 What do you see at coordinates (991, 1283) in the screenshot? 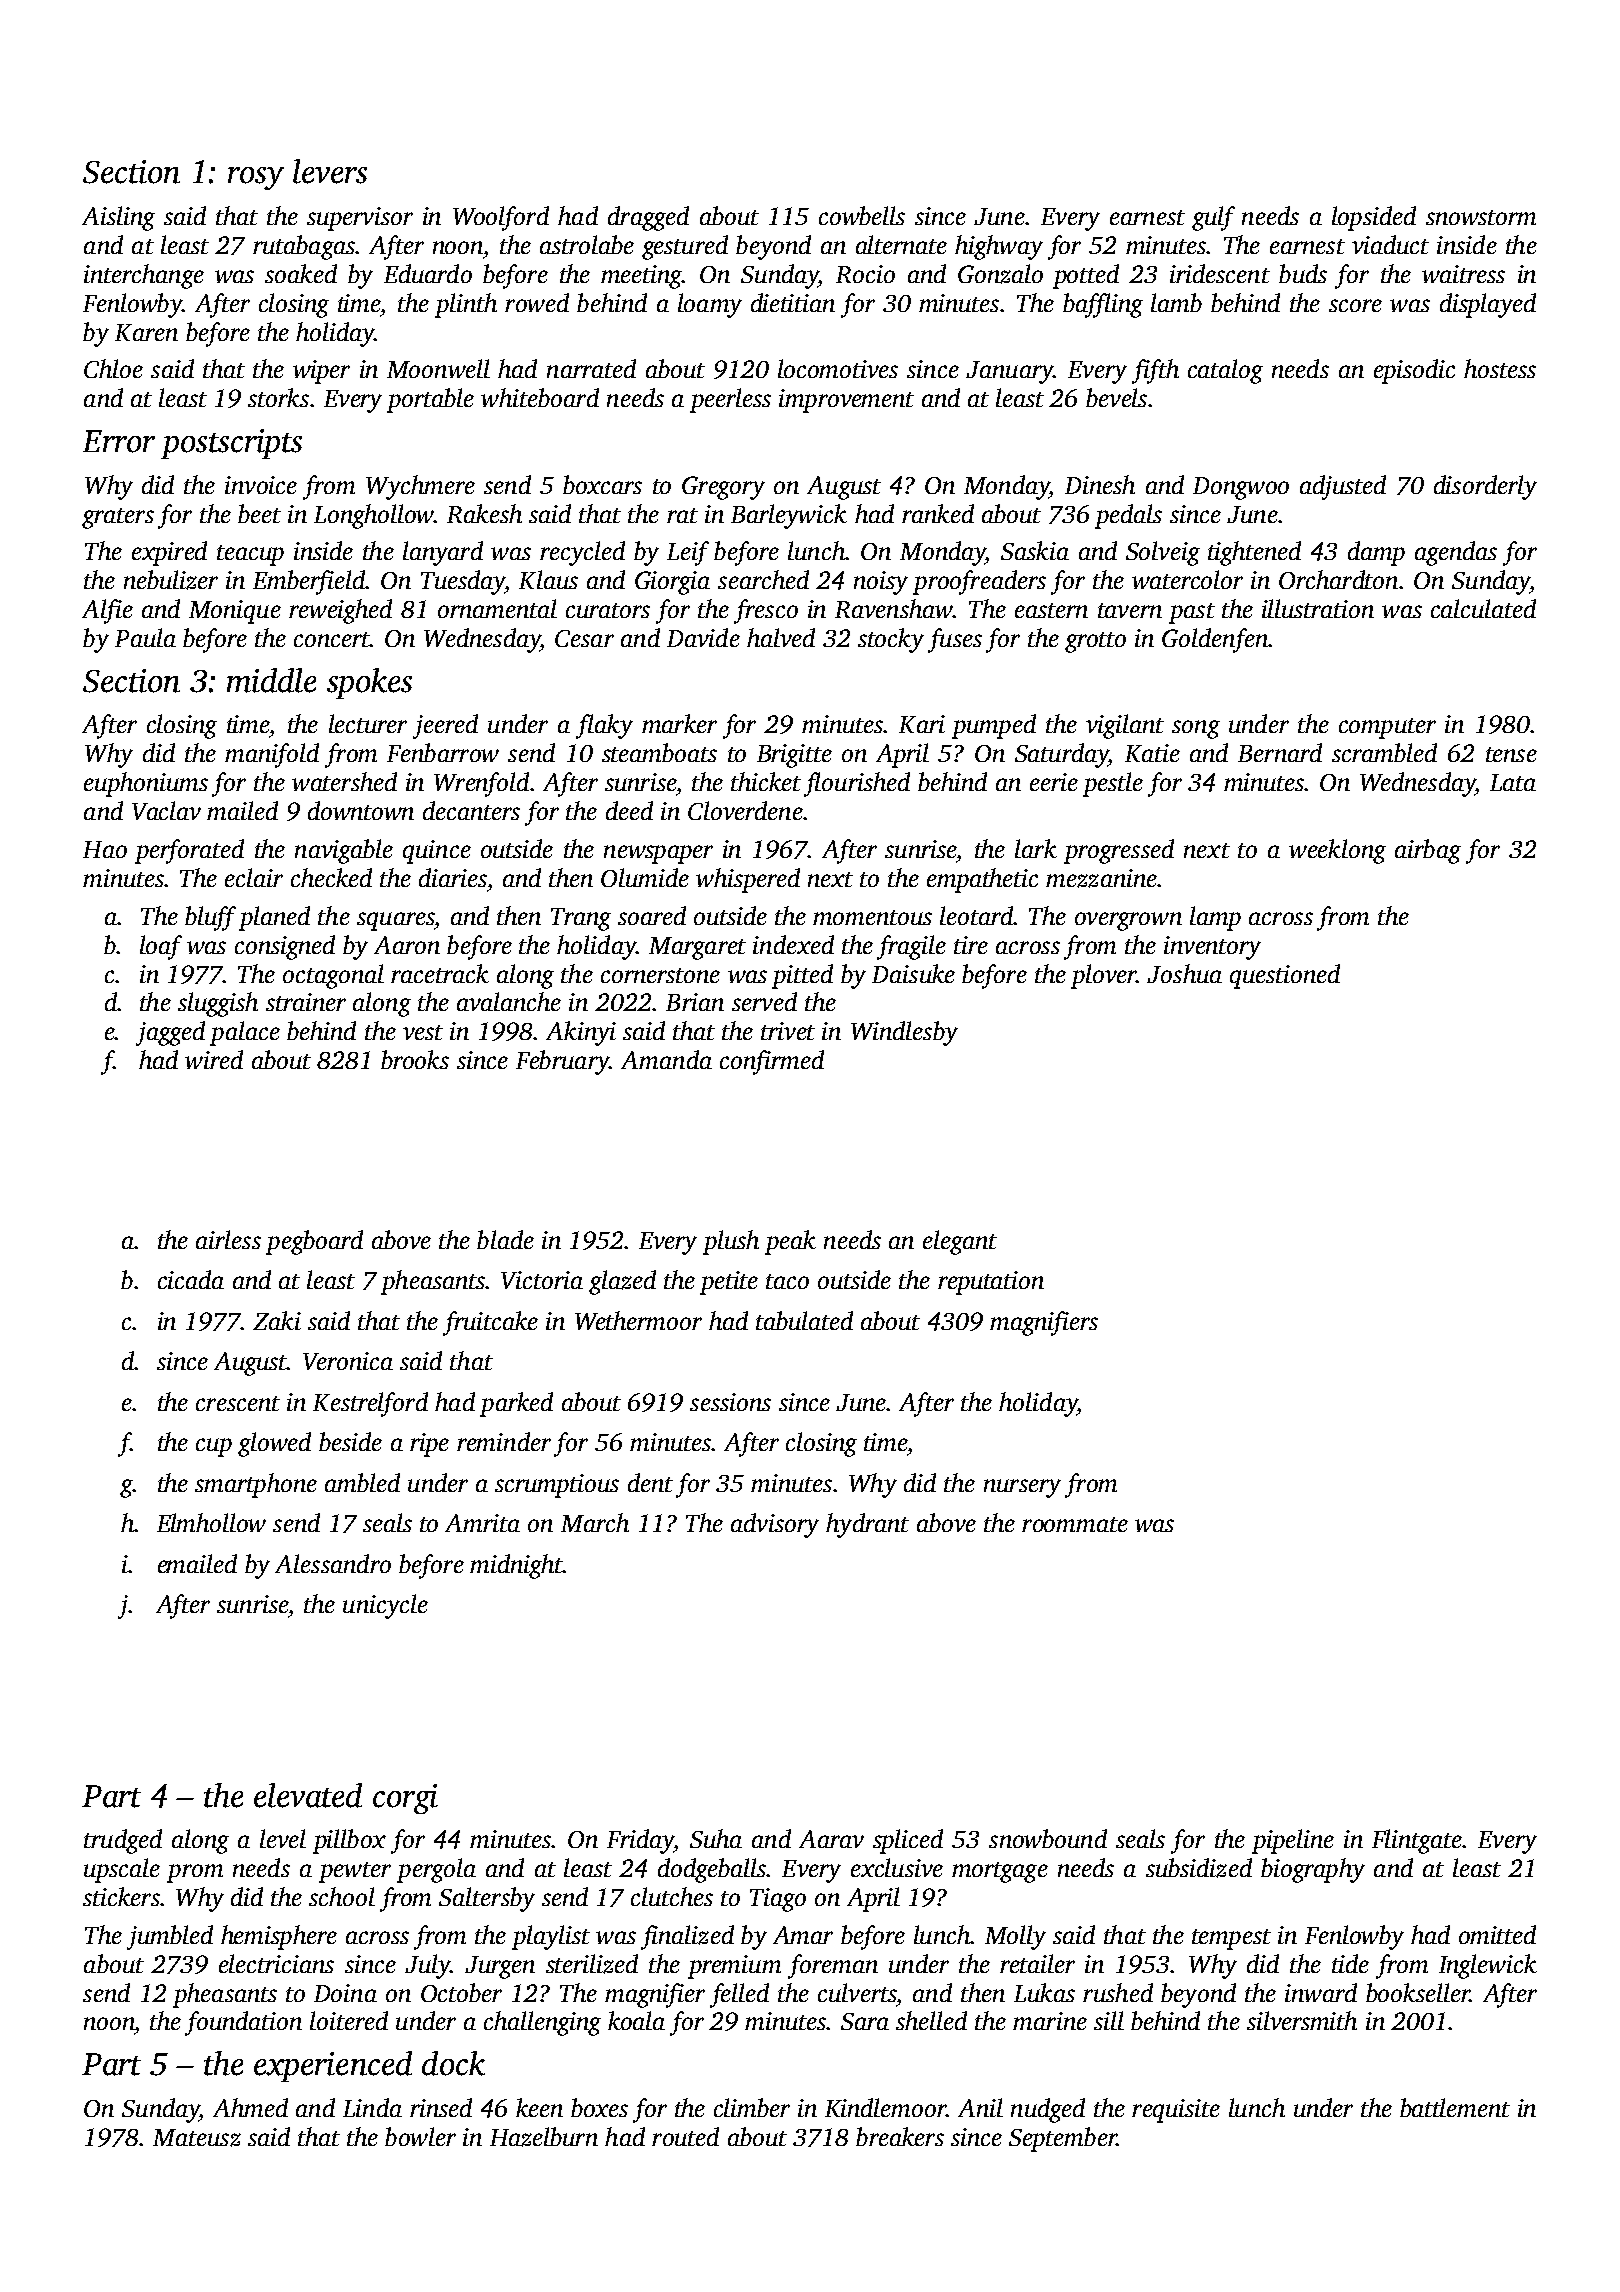
I see `reputation` at bounding box center [991, 1283].
